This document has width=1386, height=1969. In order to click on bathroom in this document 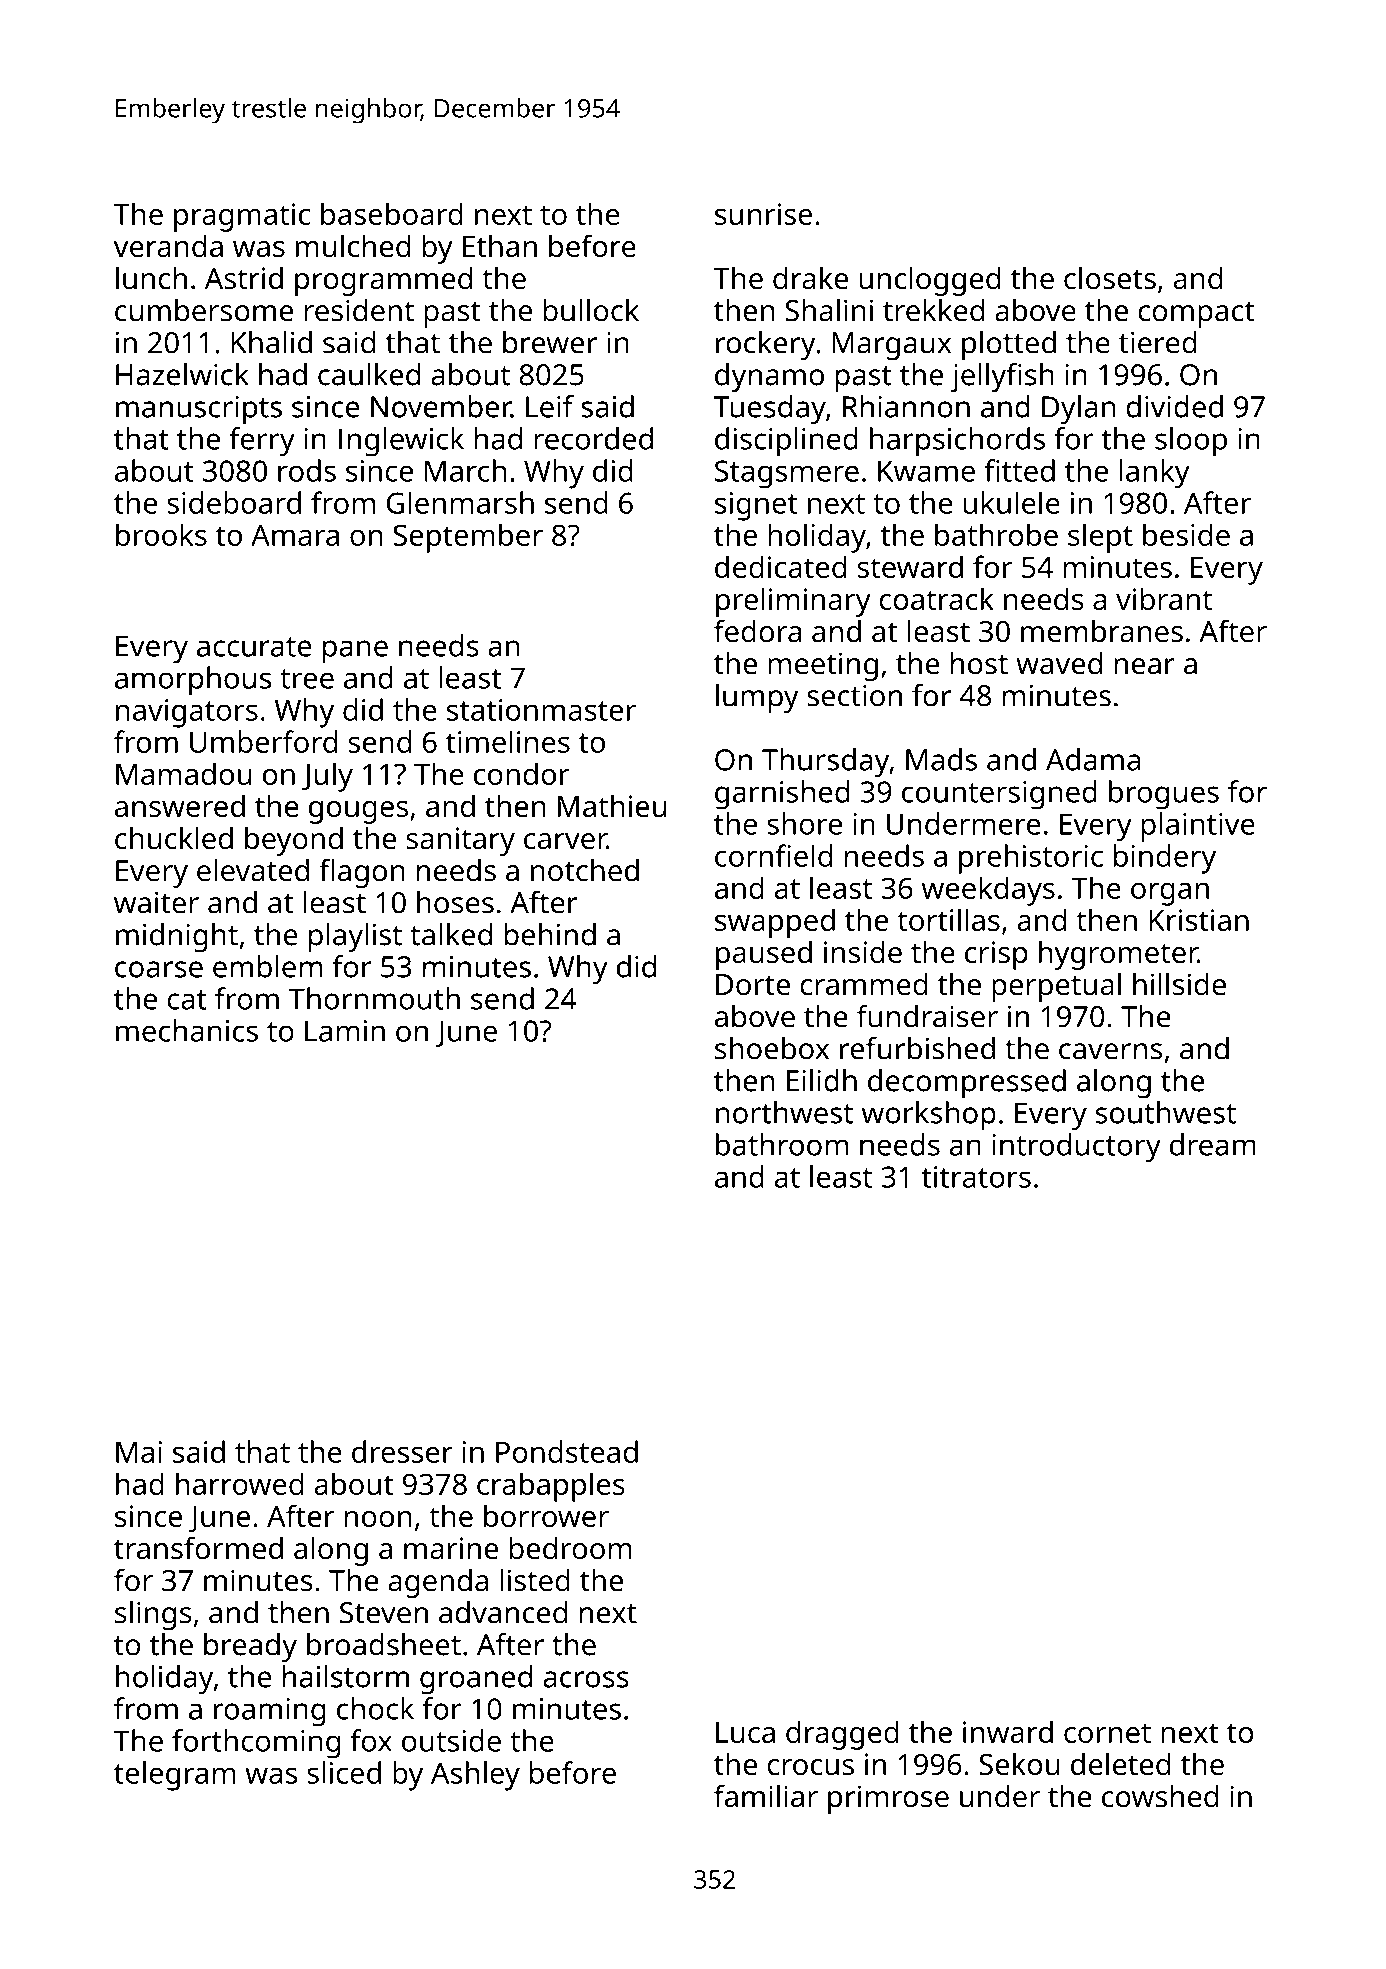, I will do `click(782, 1144)`.
